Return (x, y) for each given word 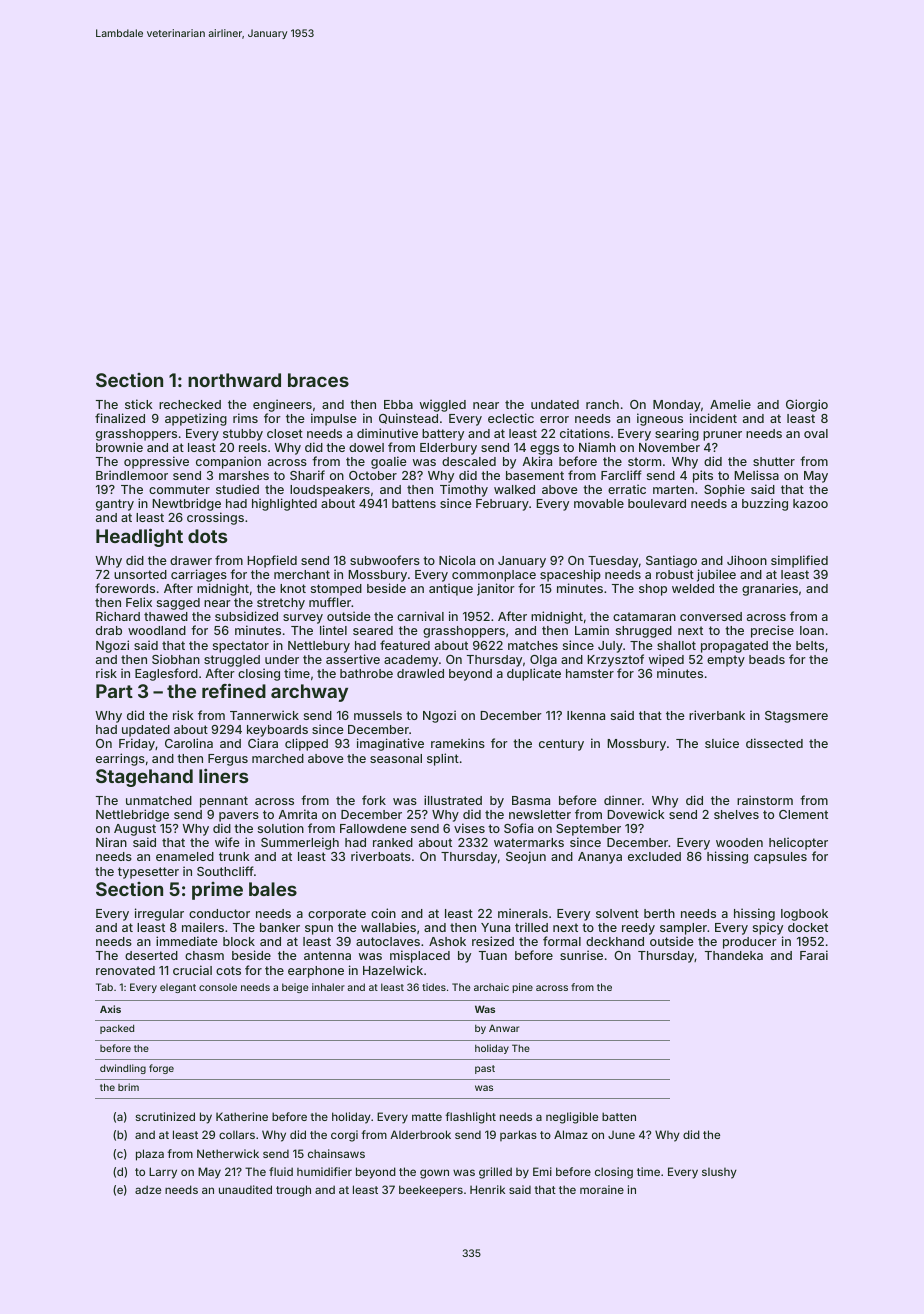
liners (223, 775)
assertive (353, 659)
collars (237, 1134)
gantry (115, 505)
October (373, 475)
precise (772, 631)
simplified (799, 561)
